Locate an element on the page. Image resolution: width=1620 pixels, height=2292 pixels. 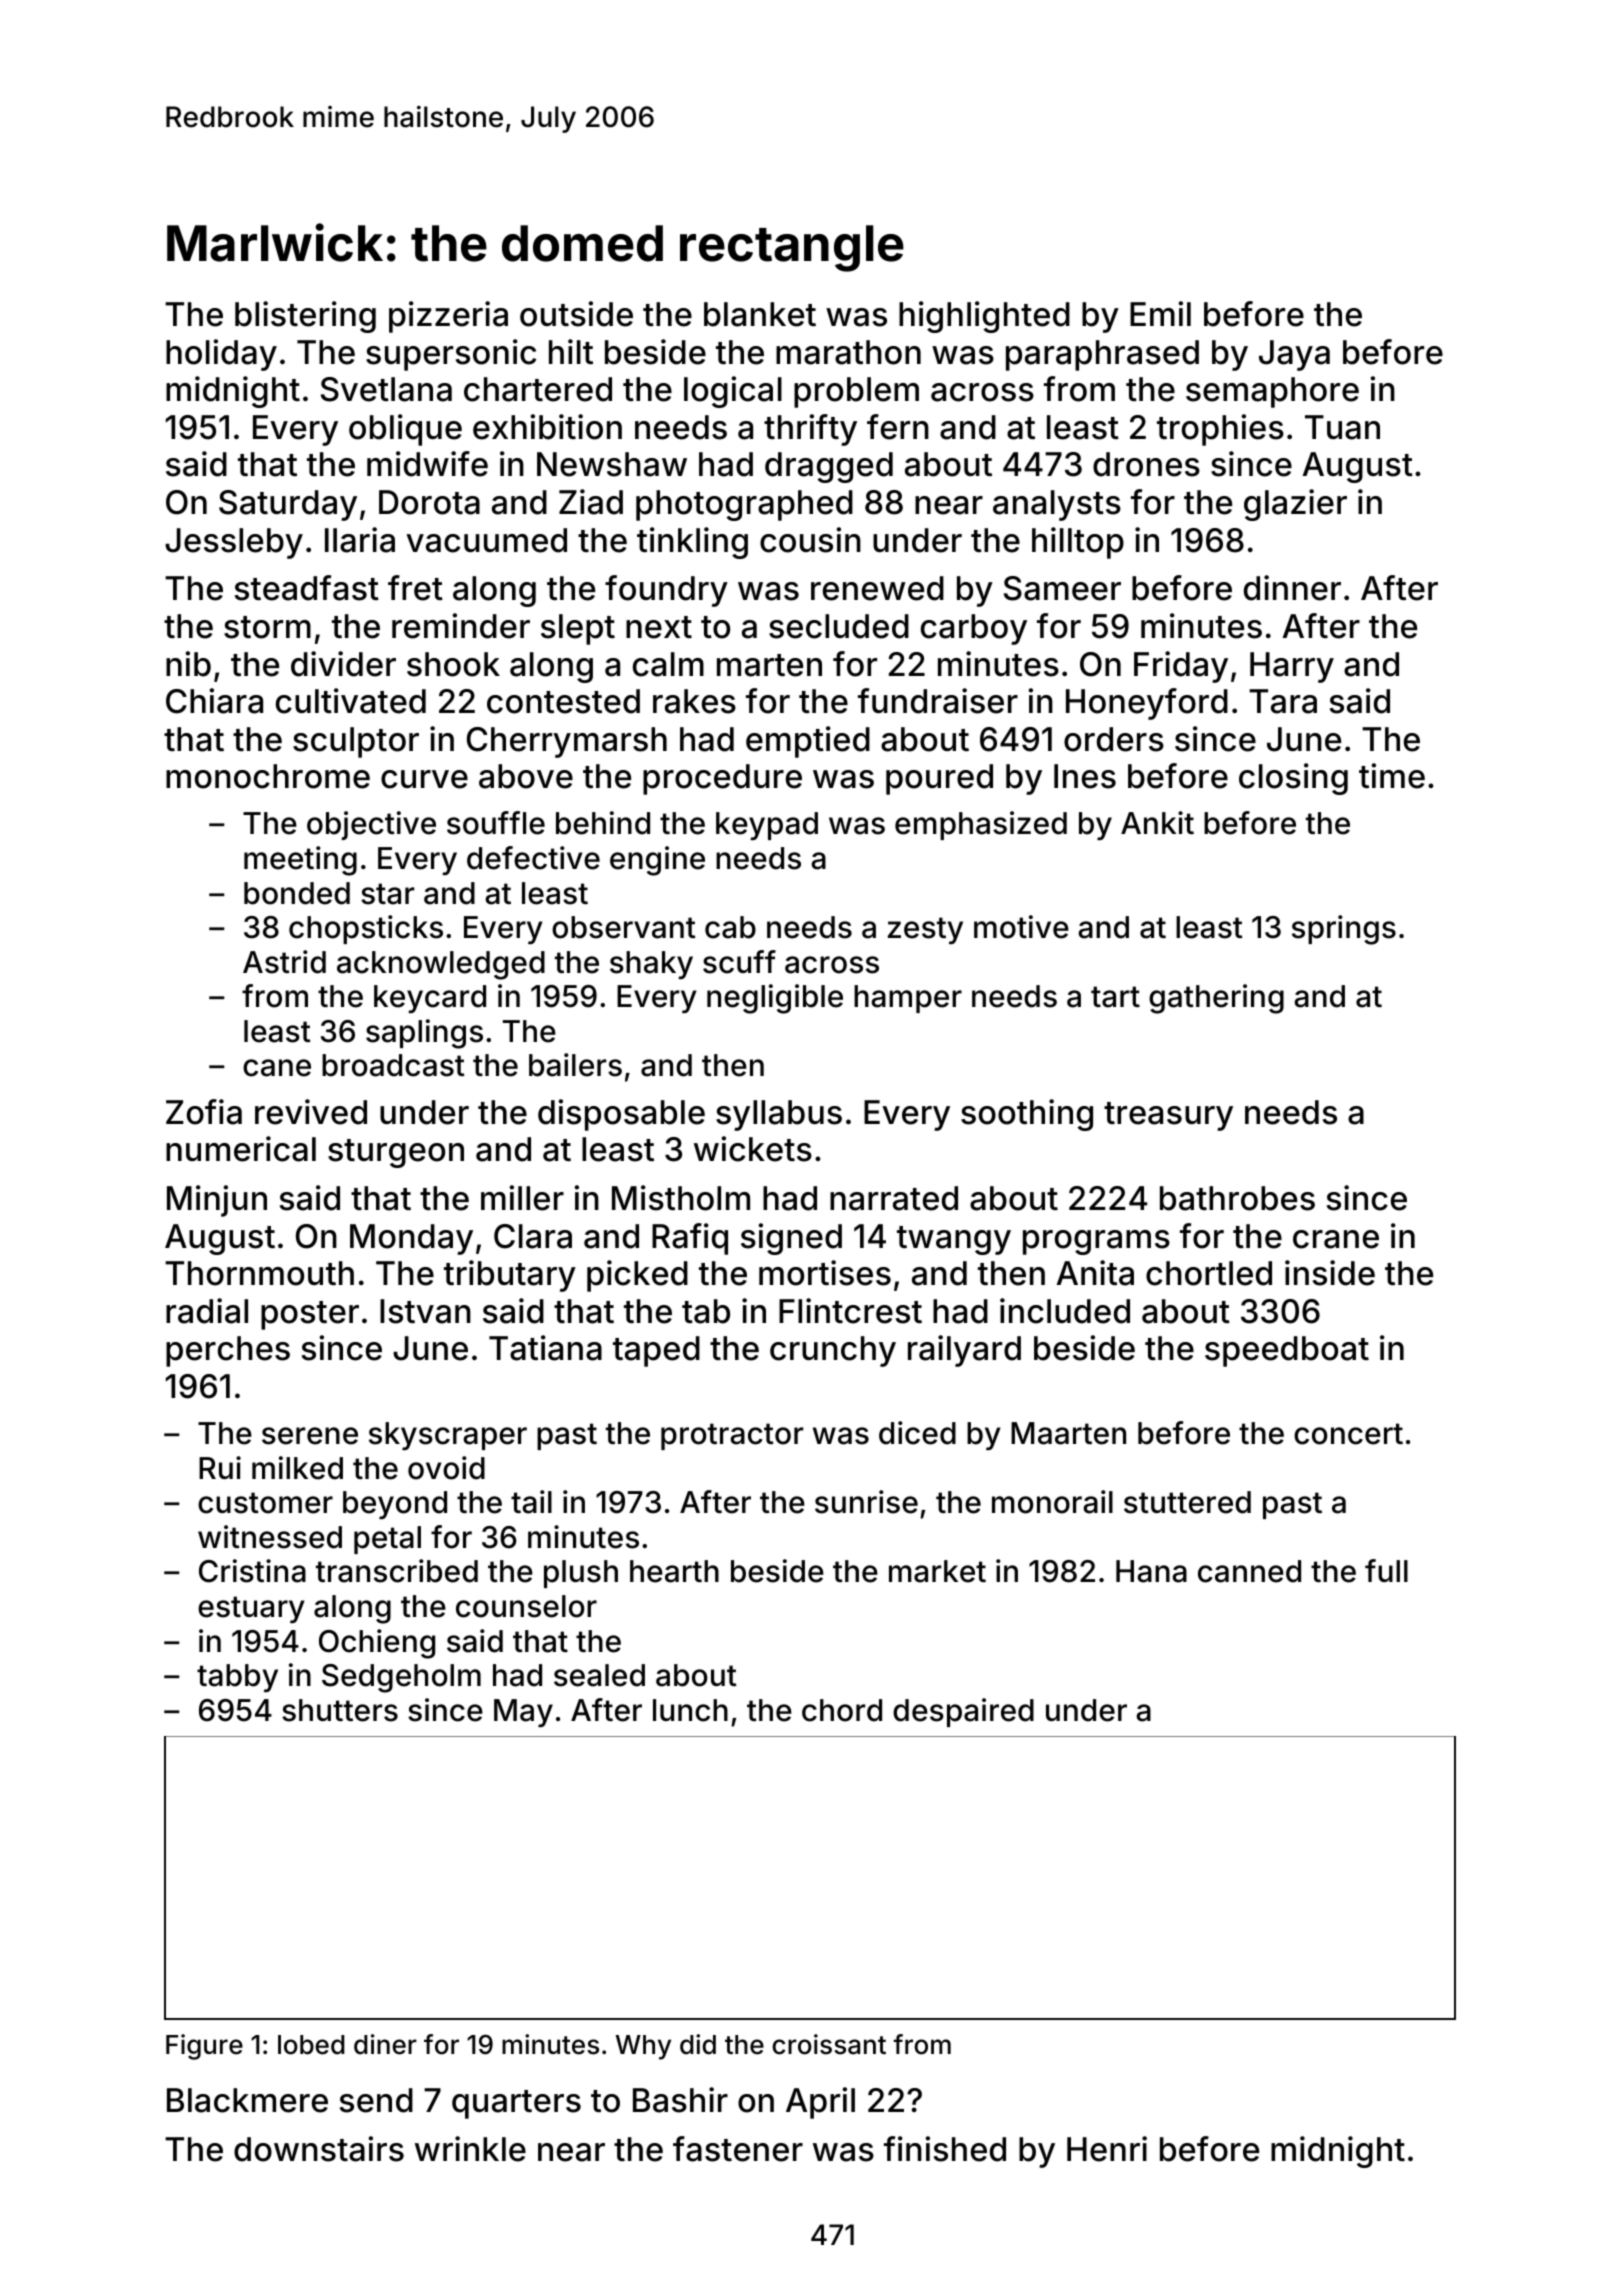
stuttered is located at coordinates (1187, 1502).
